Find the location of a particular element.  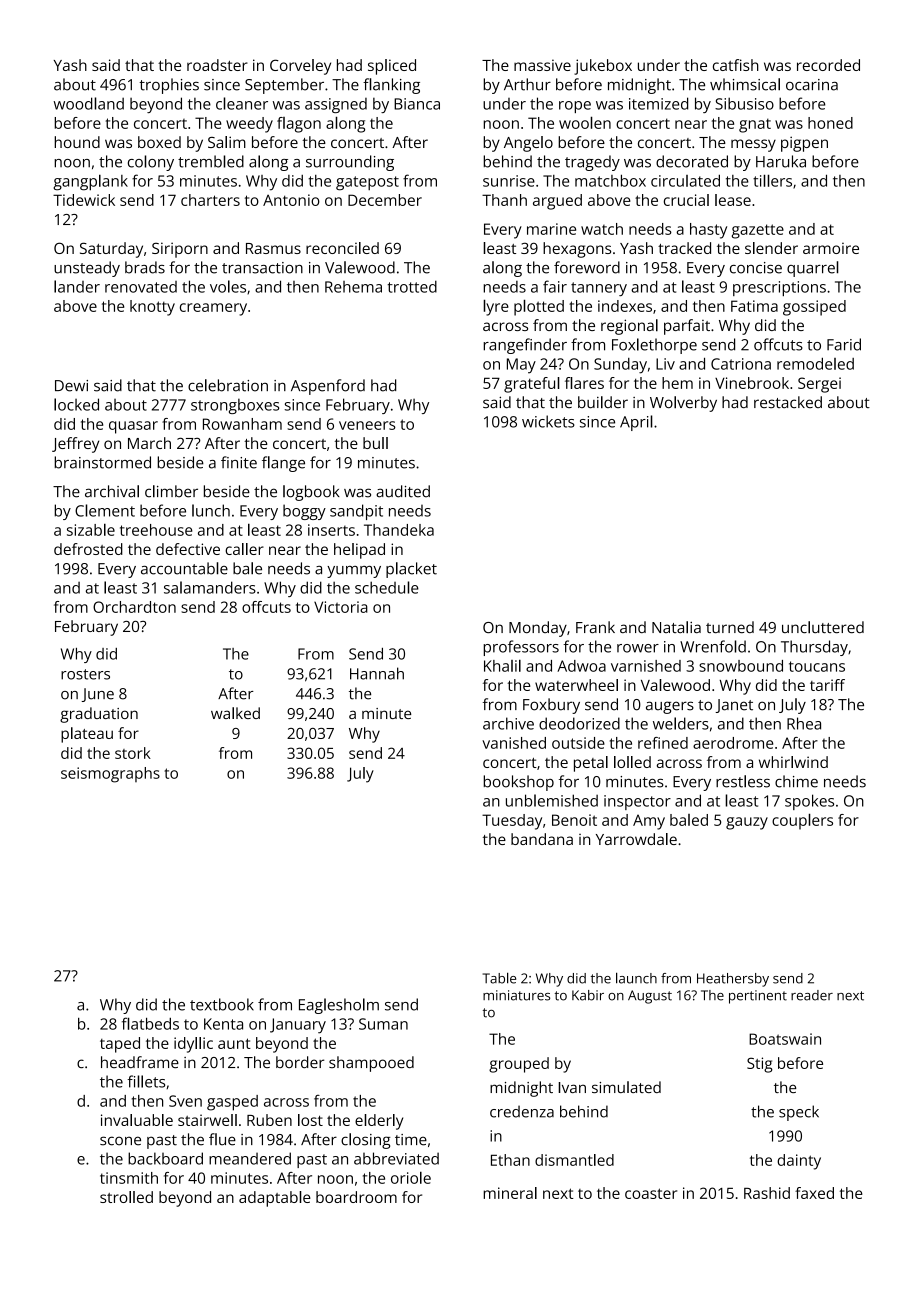

honed is located at coordinates (830, 123).
